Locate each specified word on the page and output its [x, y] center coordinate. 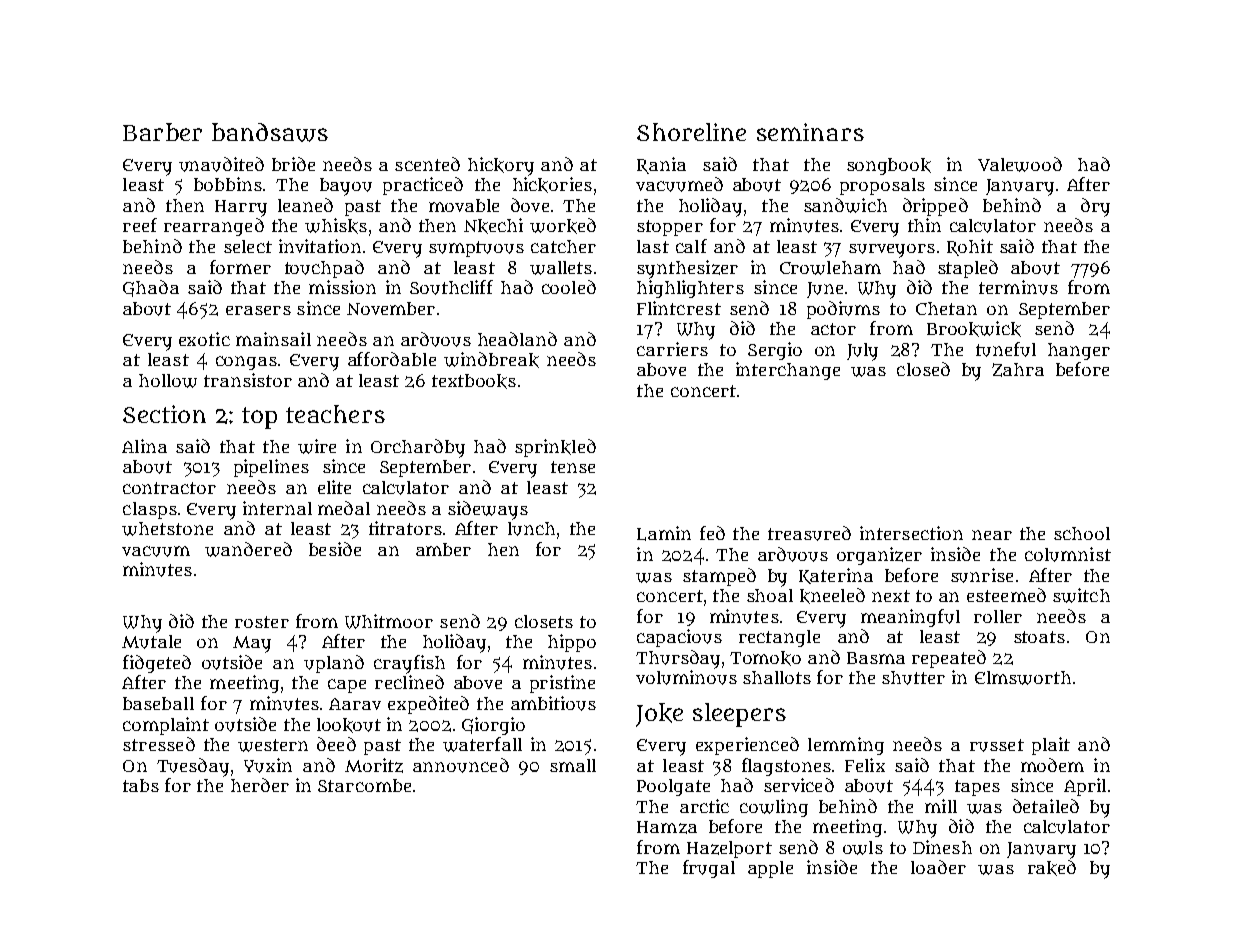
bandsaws [270, 132]
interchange [788, 371]
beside [335, 549]
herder [260, 785]
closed [923, 369]
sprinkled [555, 448]
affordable [392, 359]
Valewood [1020, 164]
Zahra [1018, 370]
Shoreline [691, 132]
